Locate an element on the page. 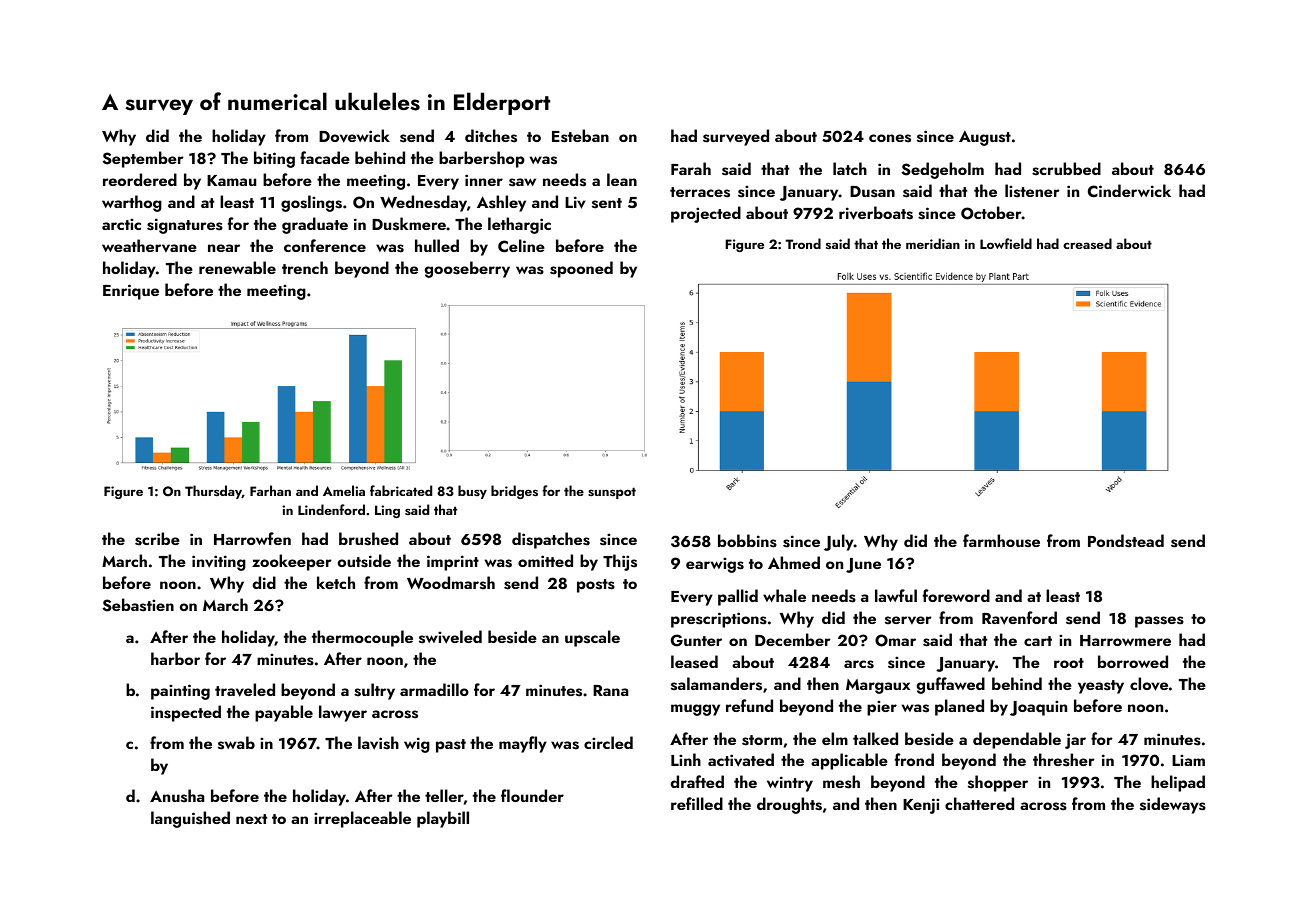 The width and height of the document is (1308, 924). scrubbed is located at coordinates (1066, 169).
